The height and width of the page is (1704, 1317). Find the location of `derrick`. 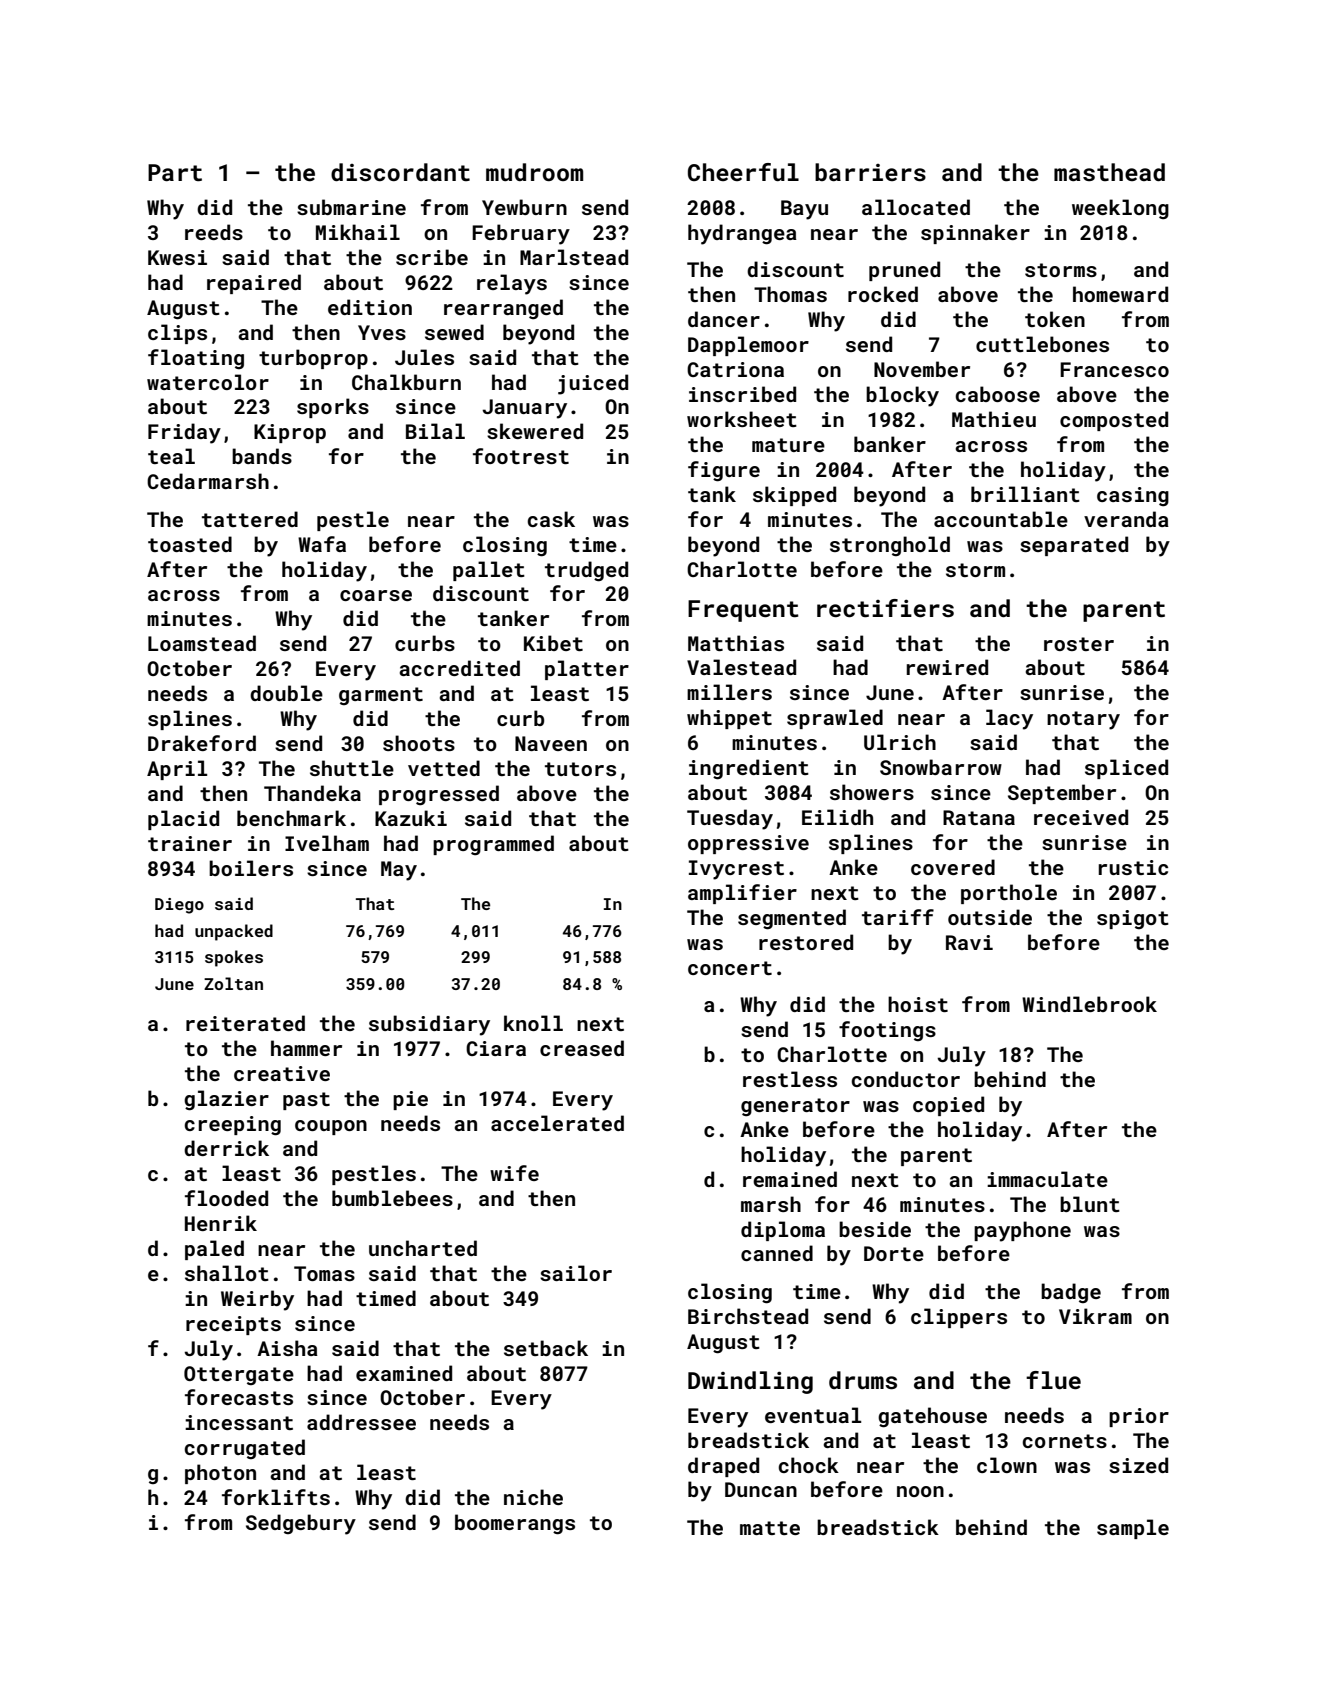

derrick is located at coordinates (226, 1148).
